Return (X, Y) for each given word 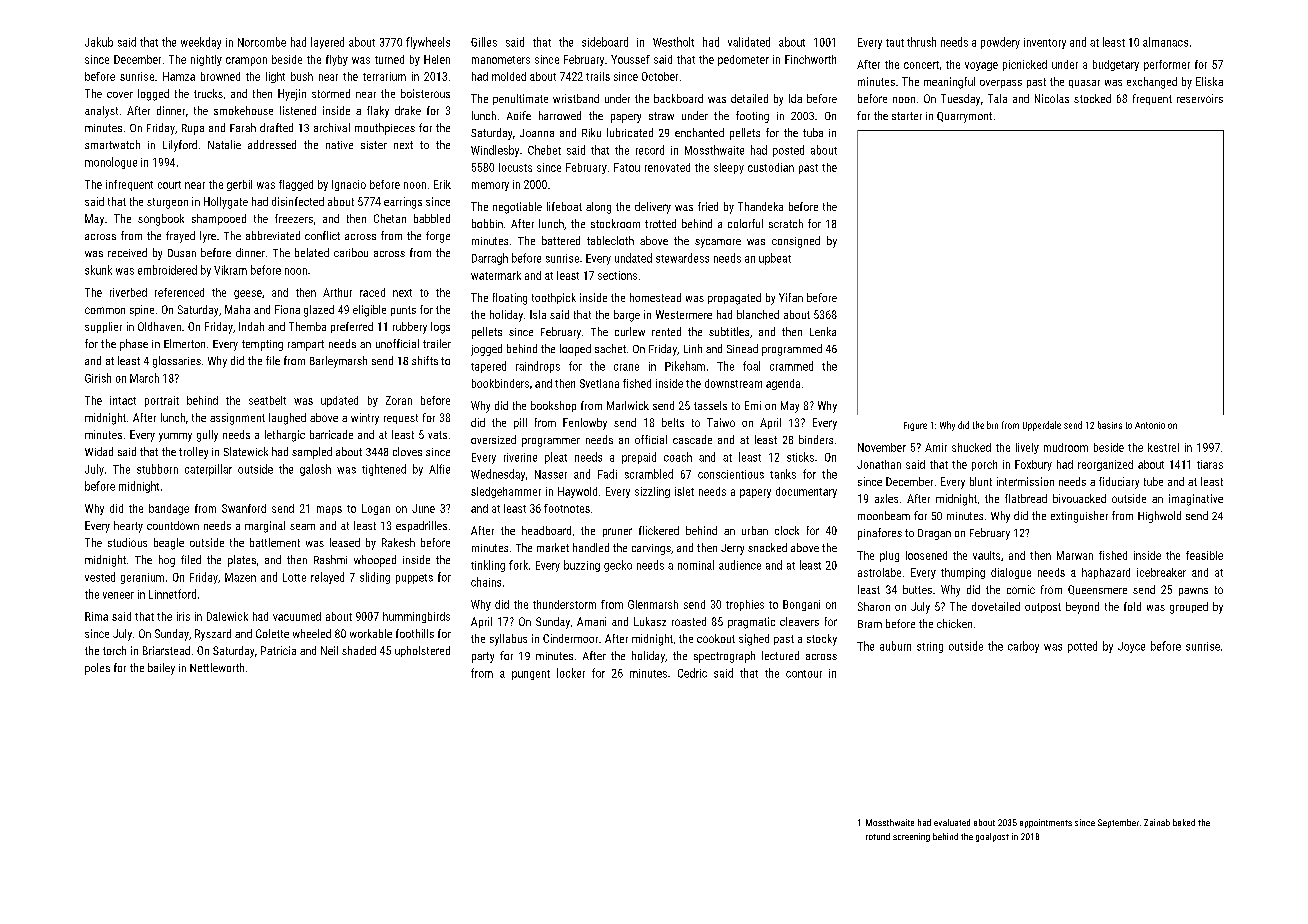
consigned (796, 242)
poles (97, 669)
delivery (653, 208)
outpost (1043, 608)
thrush (921, 42)
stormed (331, 93)
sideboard (605, 42)
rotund (878, 836)
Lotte (294, 577)
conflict (322, 235)
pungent (531, 675)
